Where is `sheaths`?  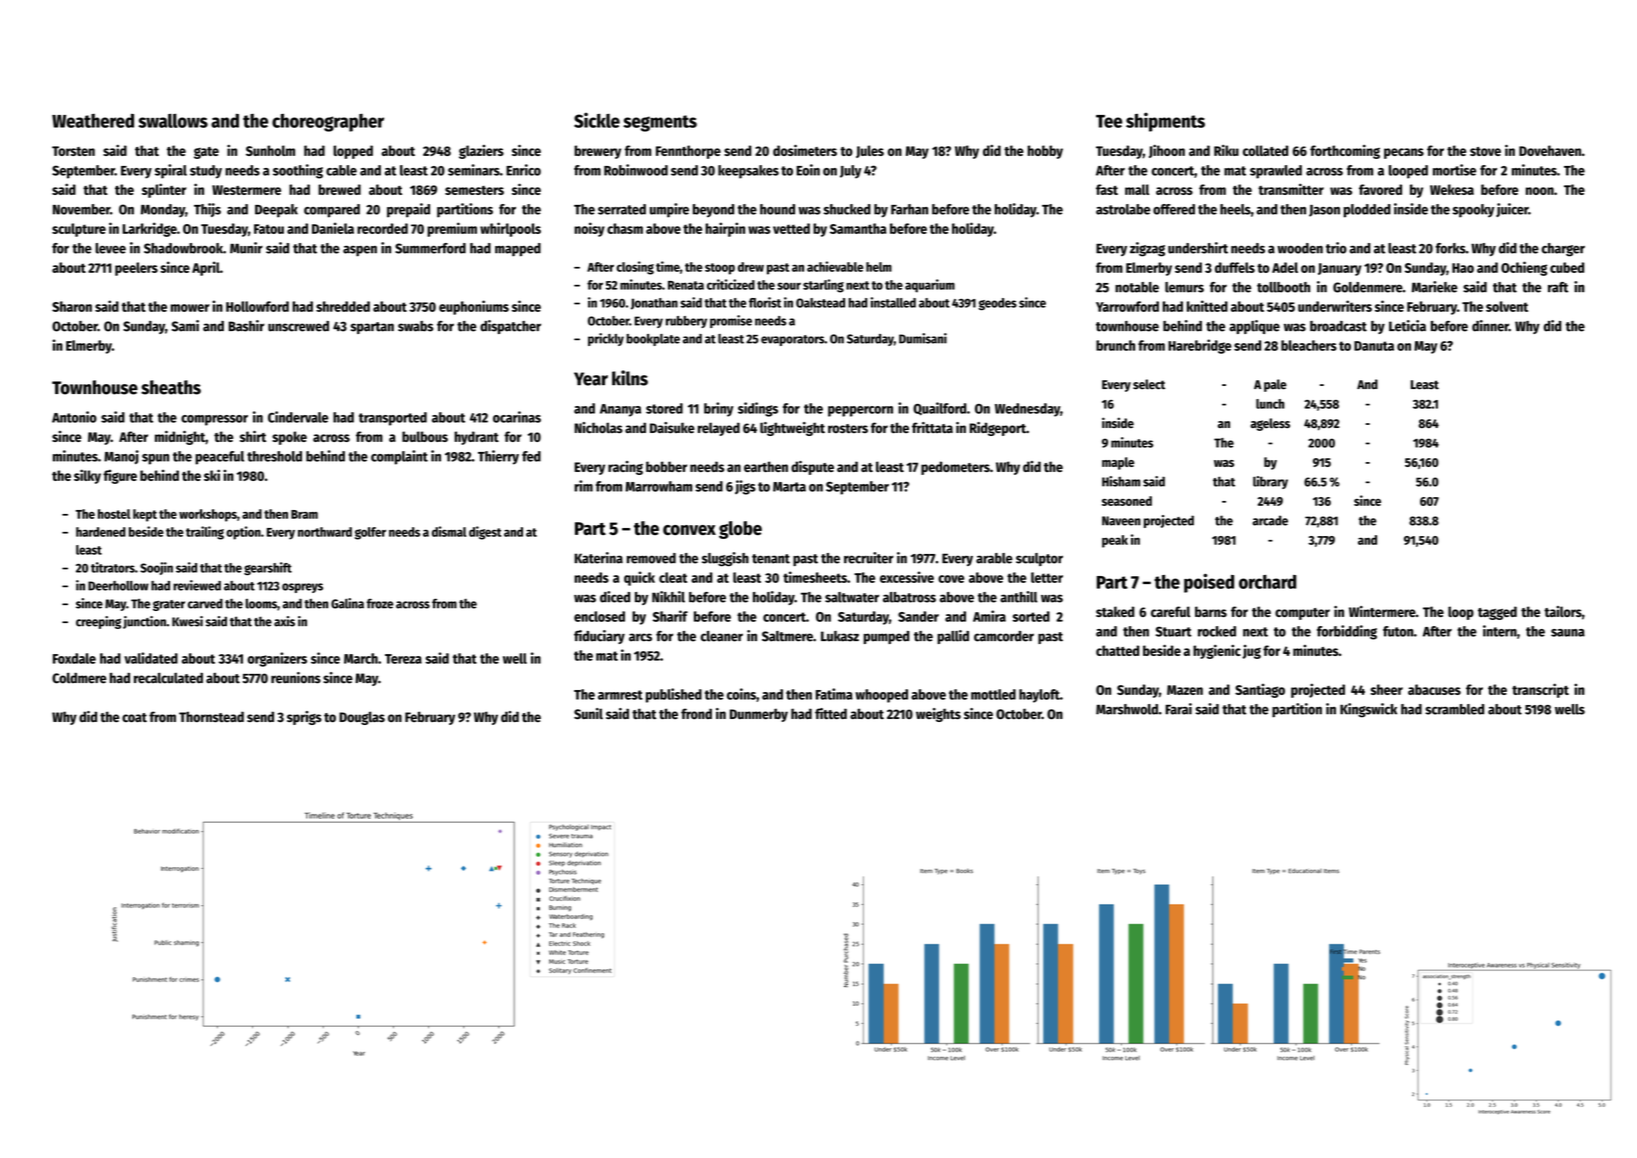 sheaths is located at coordinates (171, 387).
